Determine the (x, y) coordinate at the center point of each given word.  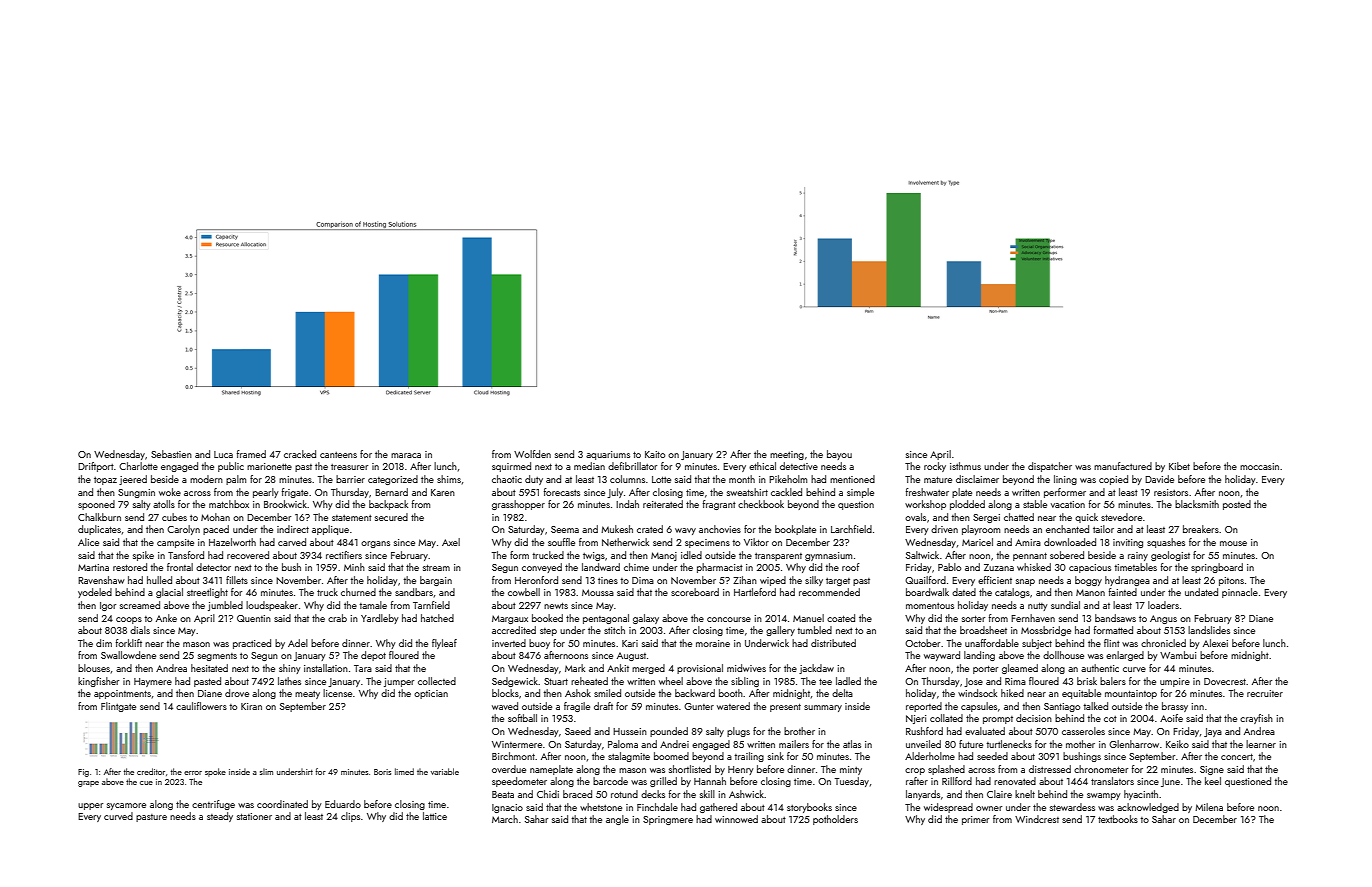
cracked (300, 454)
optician (431, 694)
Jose (973, 682)
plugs (738, 732)
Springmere (668, 820)
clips (350, 817)
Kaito (655, 454)
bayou (839, 455)
